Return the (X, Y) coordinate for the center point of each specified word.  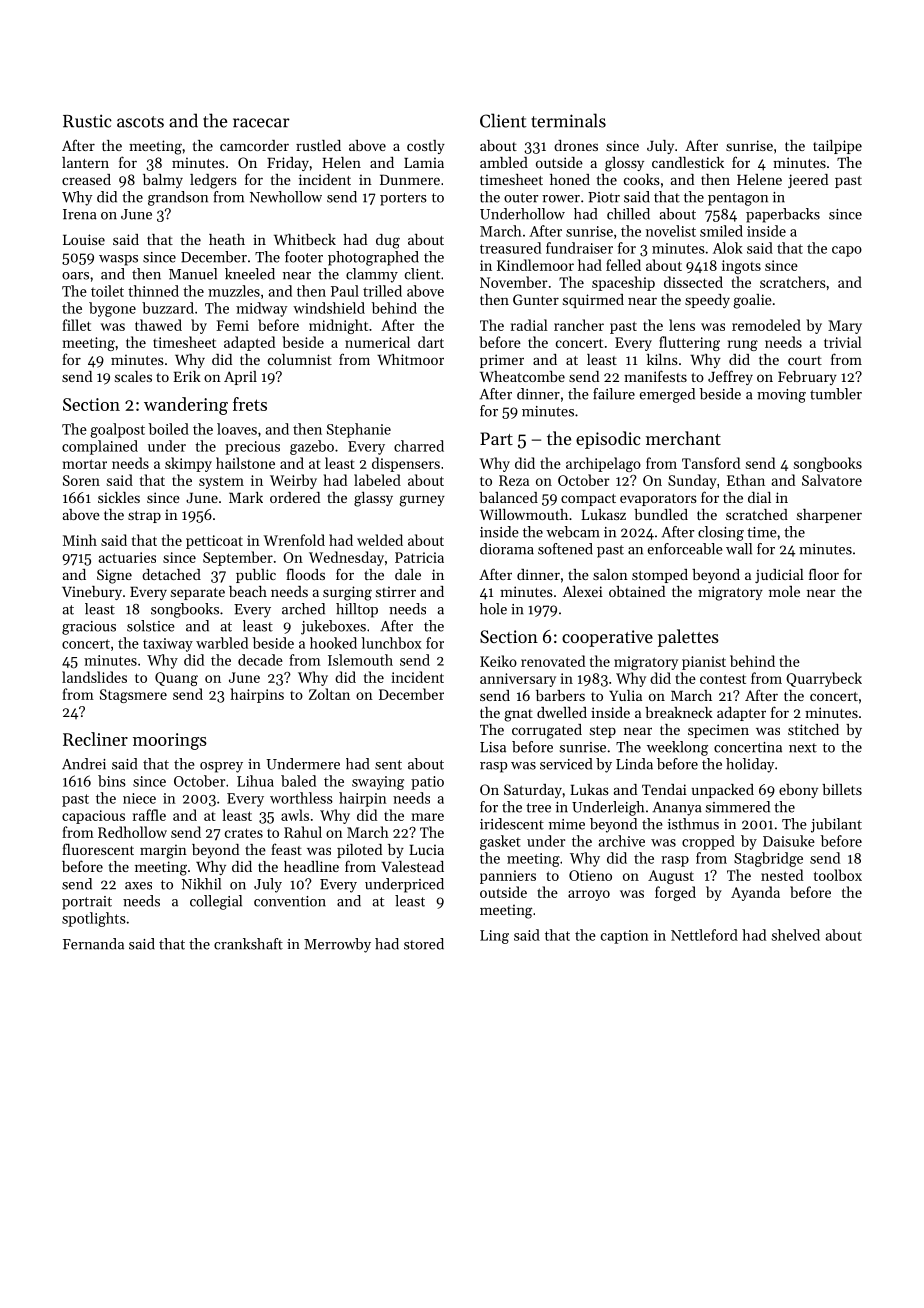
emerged (667, 395)
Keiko (498, 661)
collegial (216, 902)
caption (625, 937)
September (238, 558)
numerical (377, 342)
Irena (80, 214)
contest (723, 679)
